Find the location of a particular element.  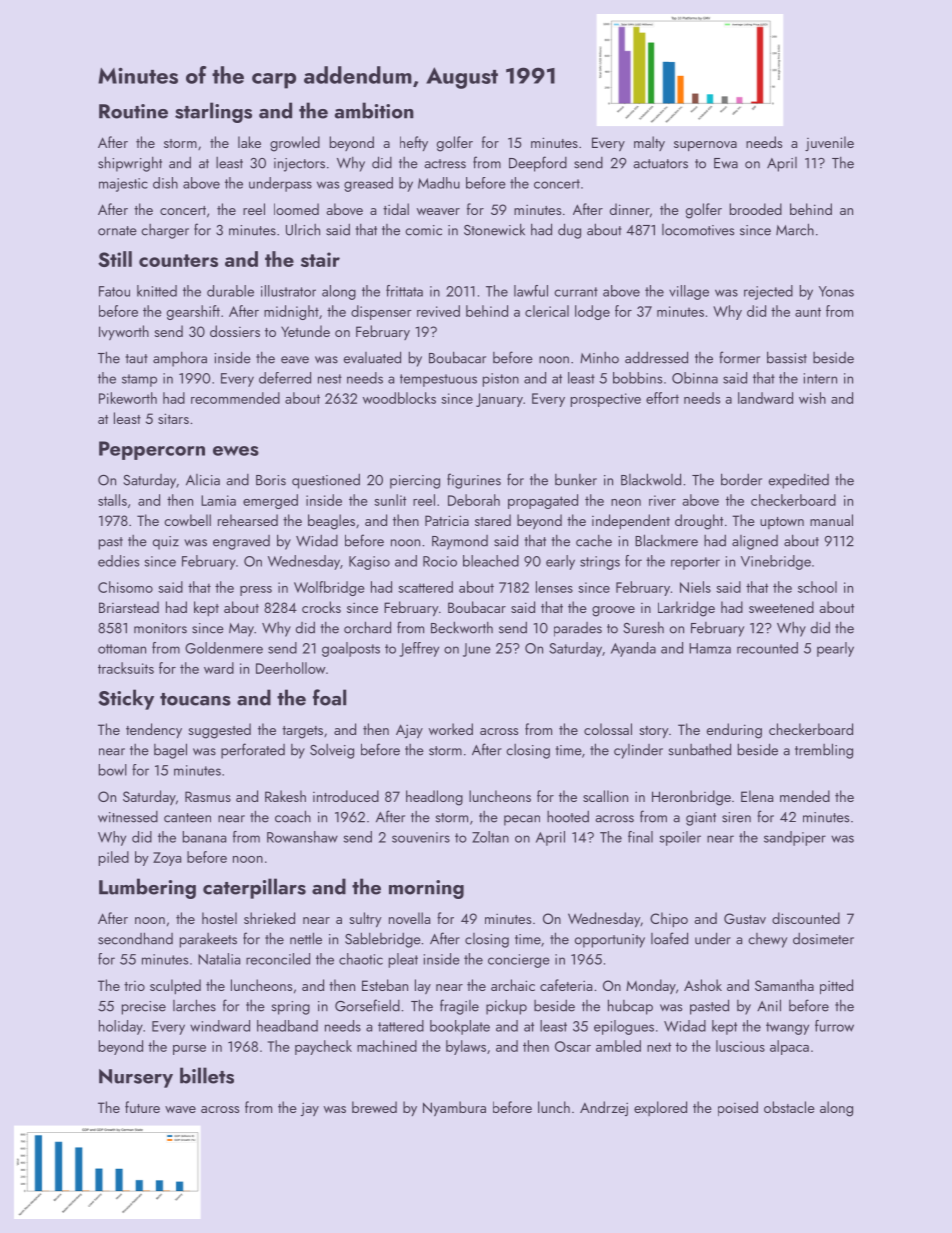

stamp is located at coordinates (139, 380).
